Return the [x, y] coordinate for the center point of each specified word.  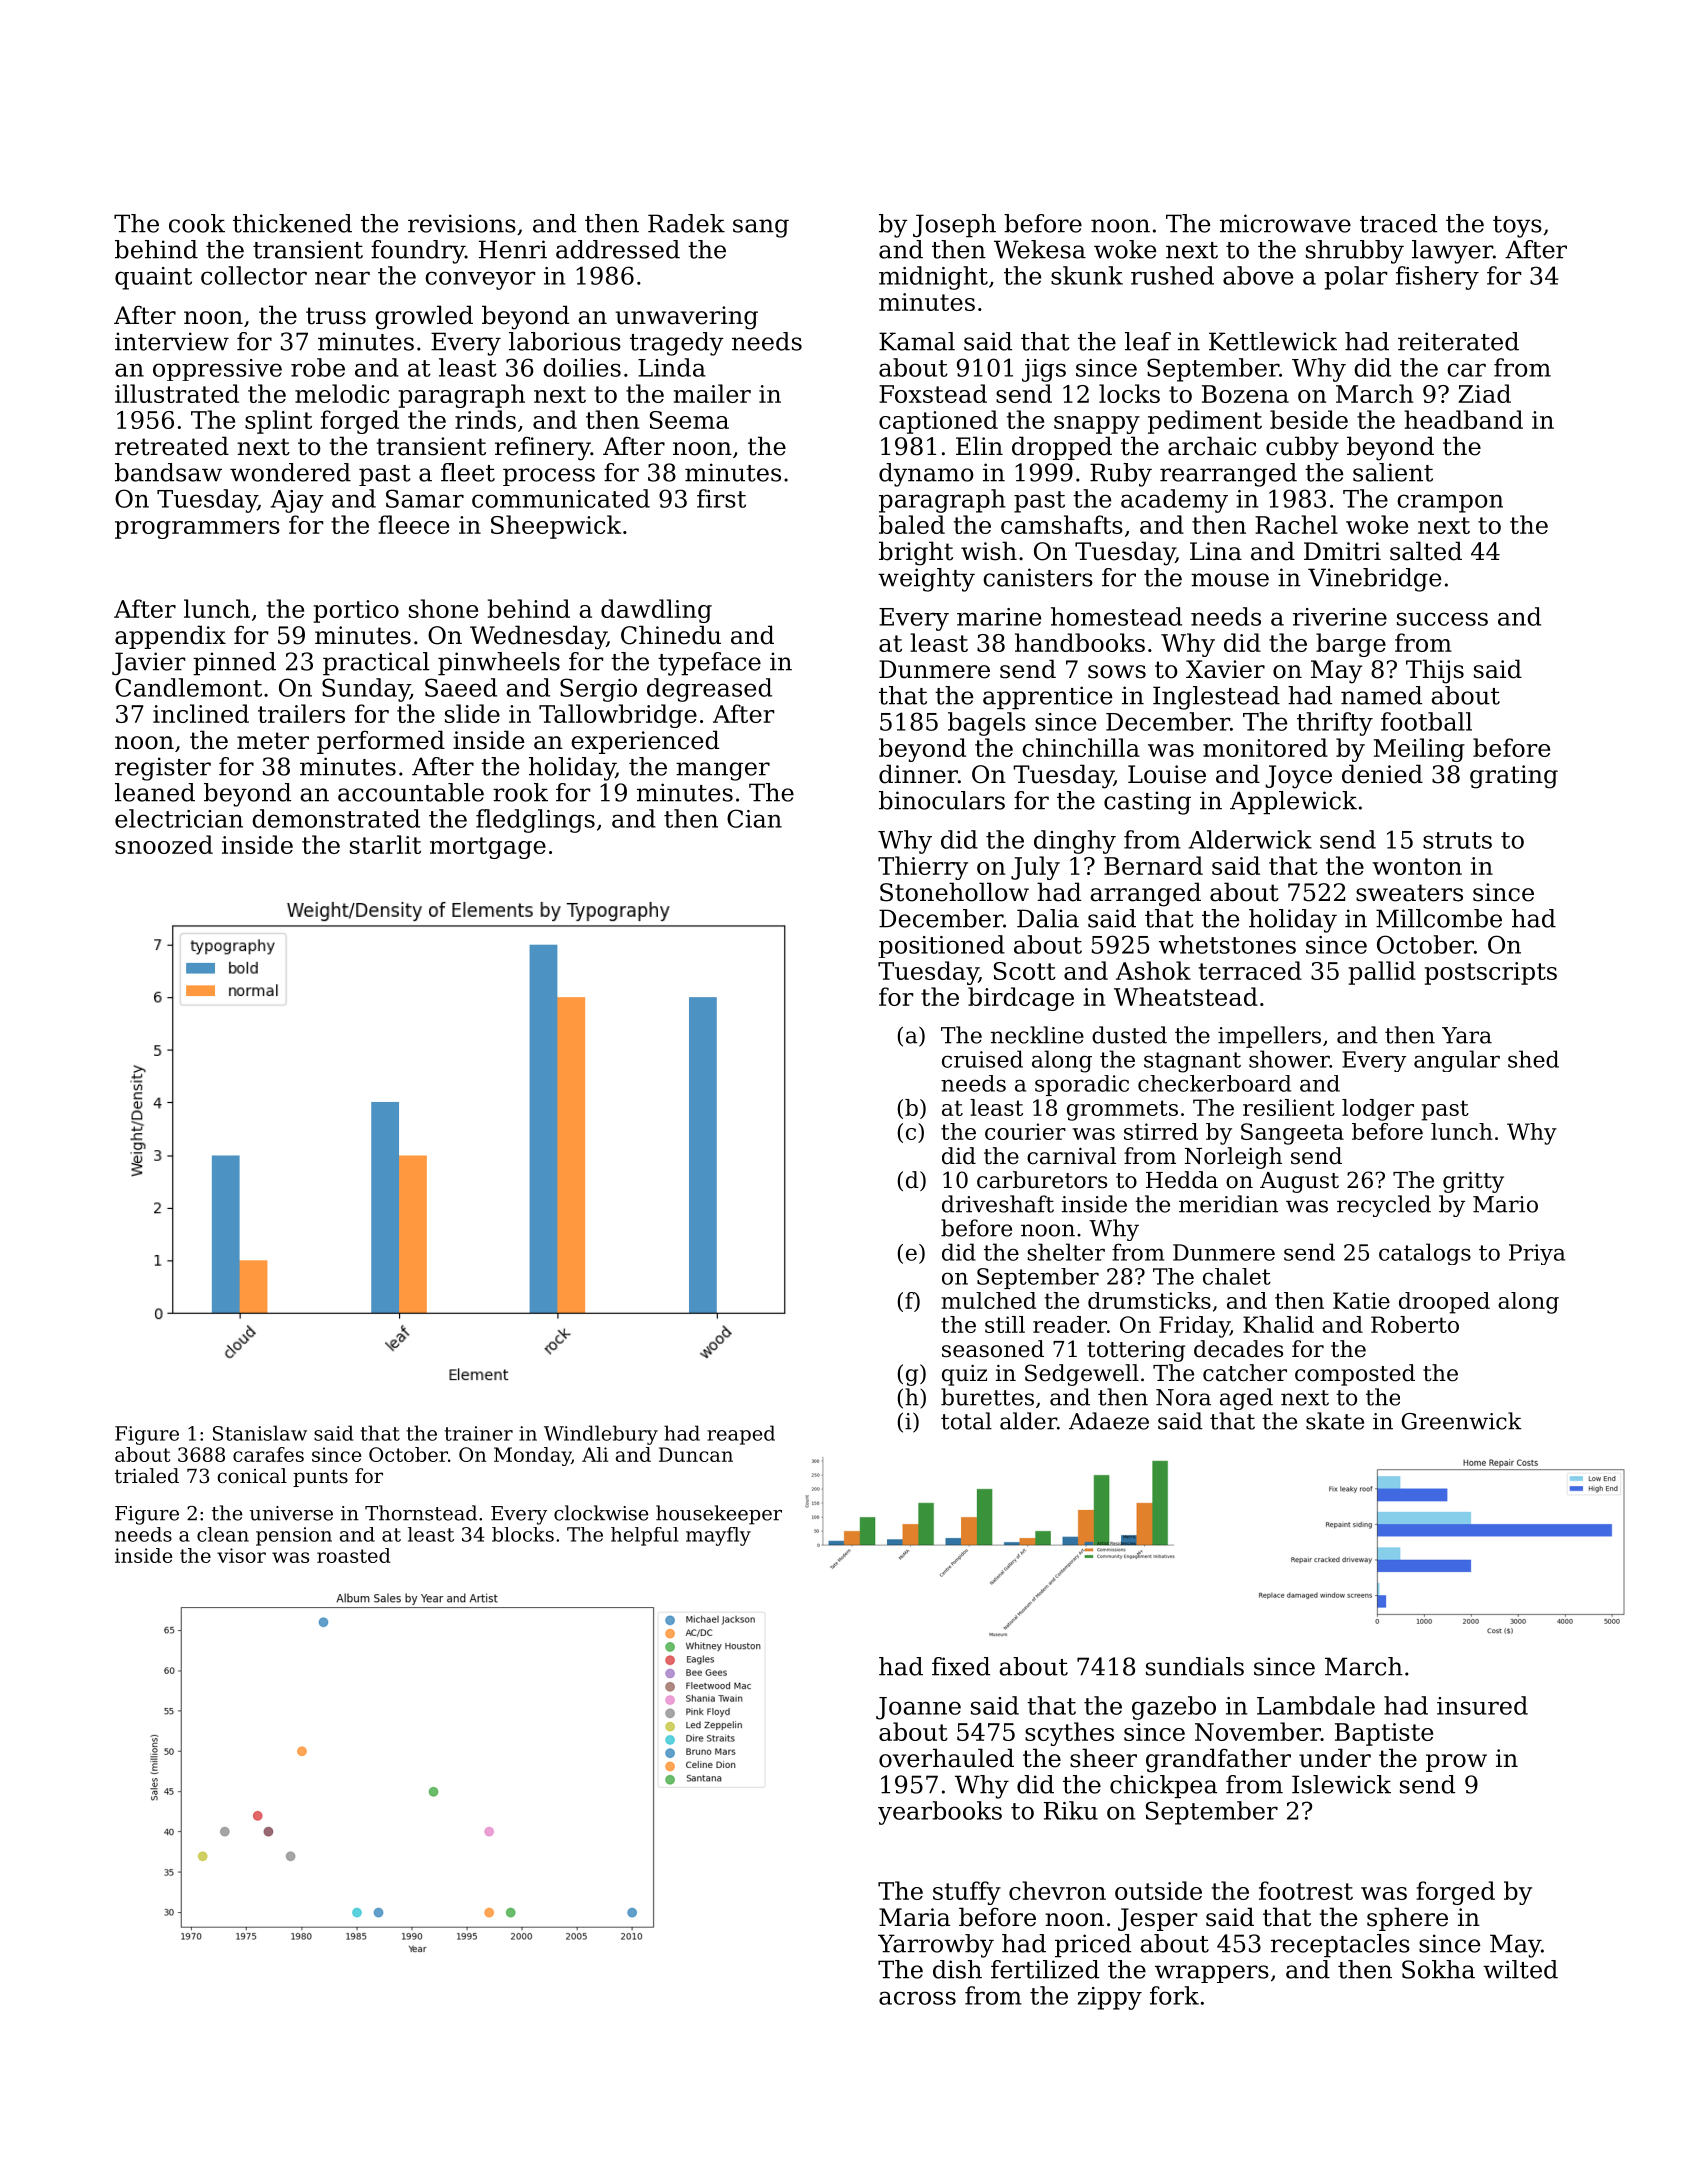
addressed [618, 249]
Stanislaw [260, 1433]
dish [957, 1969]
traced [1398, 223]
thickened [292, 223]
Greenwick [1462, 1421]
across [917, 1998]
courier [1025, 1131]
